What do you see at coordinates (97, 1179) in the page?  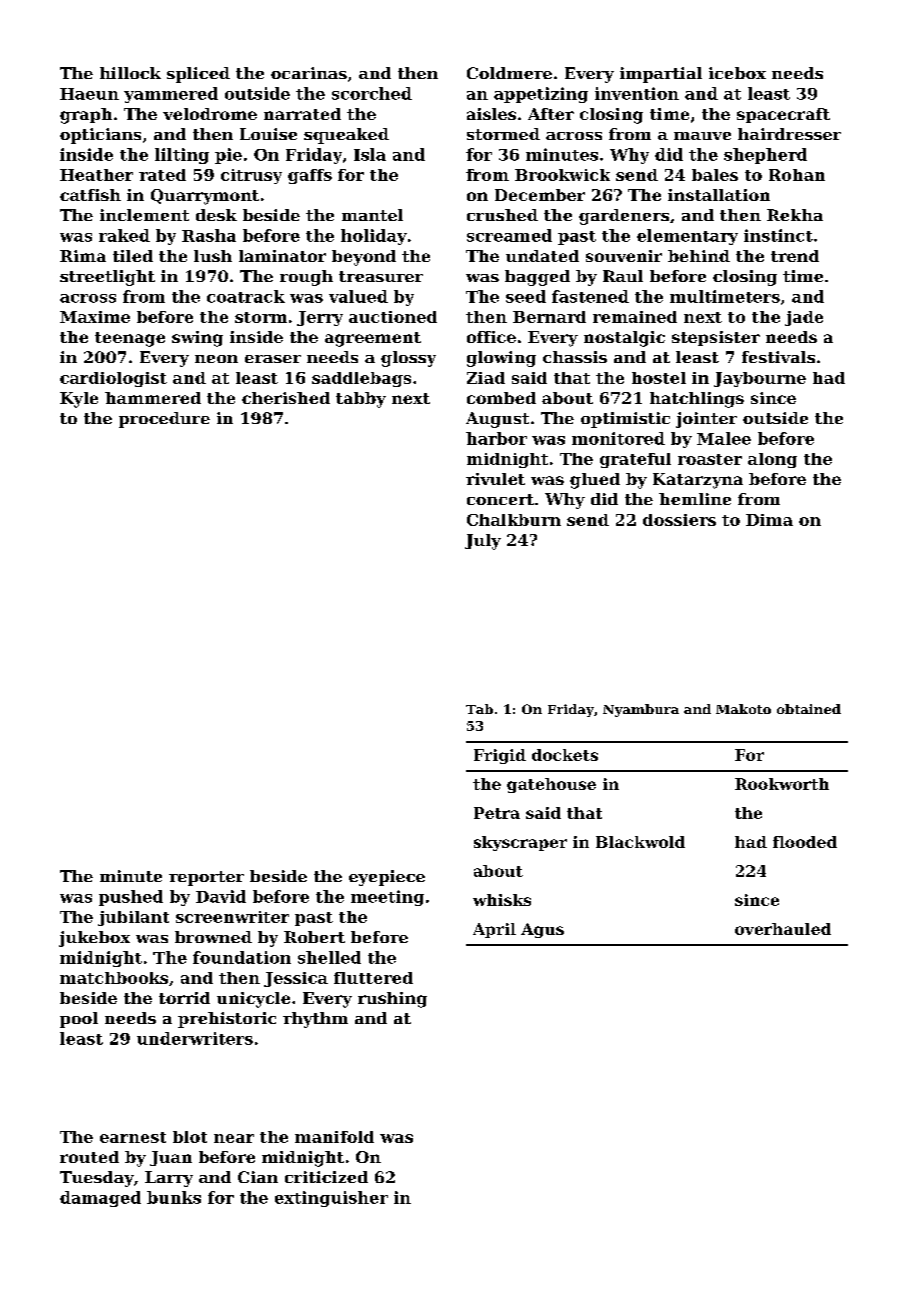 I see `Tuesday` at bounding box center [97, 1179].
